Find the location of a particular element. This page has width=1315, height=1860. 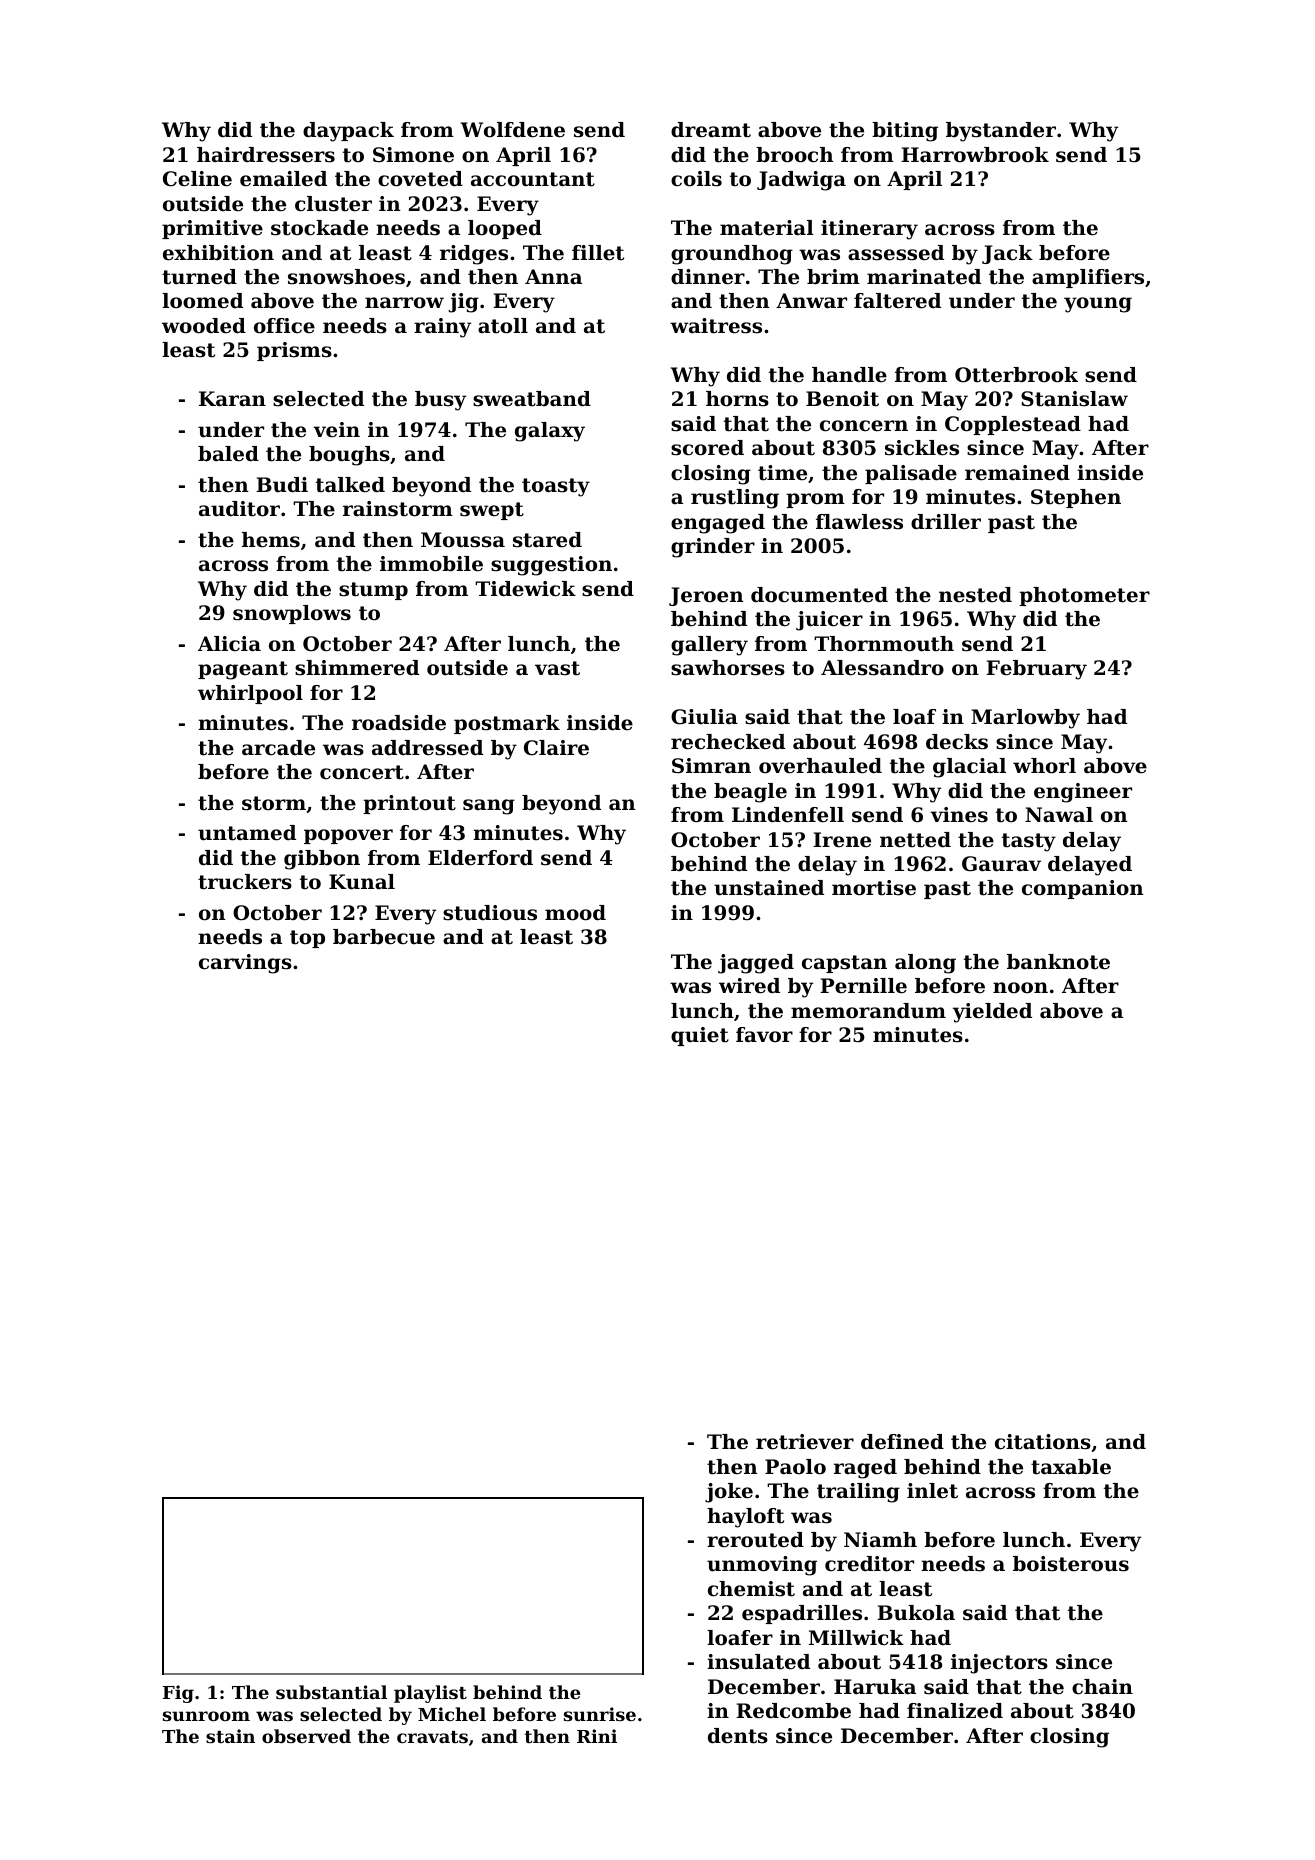

companion is located at coordinates (1083, 889).
